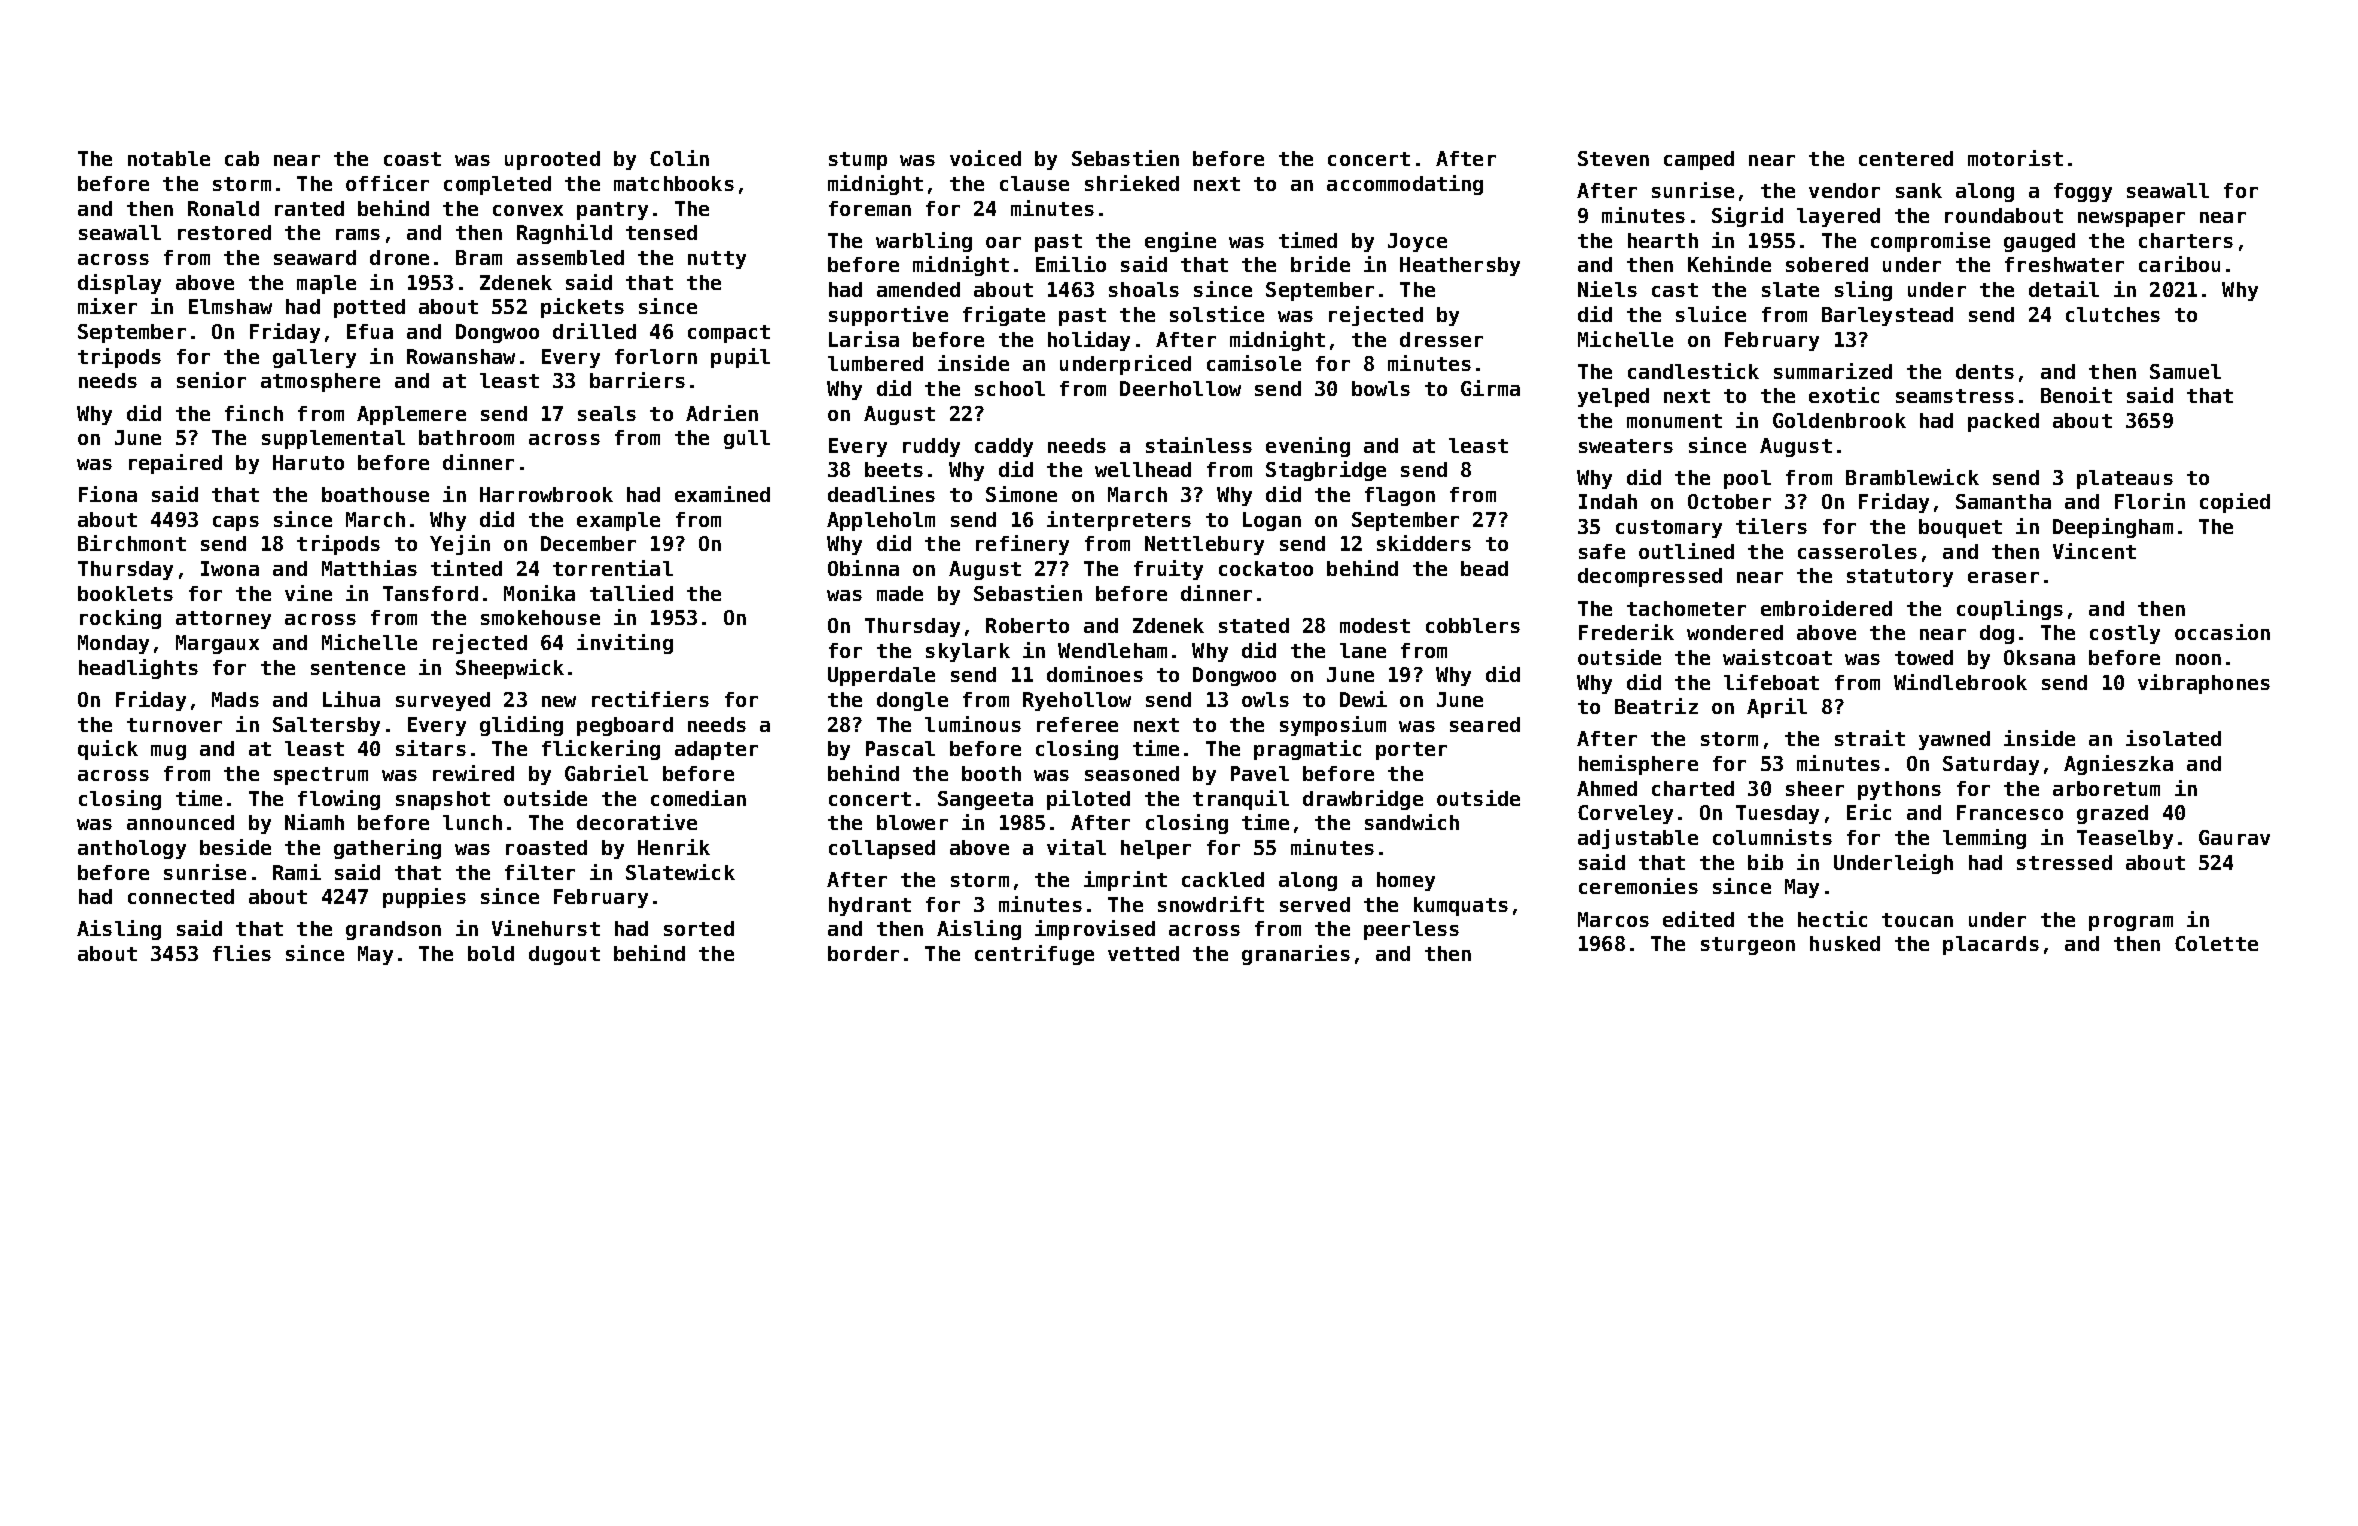 The width and height of the screenshot is (2358, 1526). I want to click on school, so click(1010, 388).
